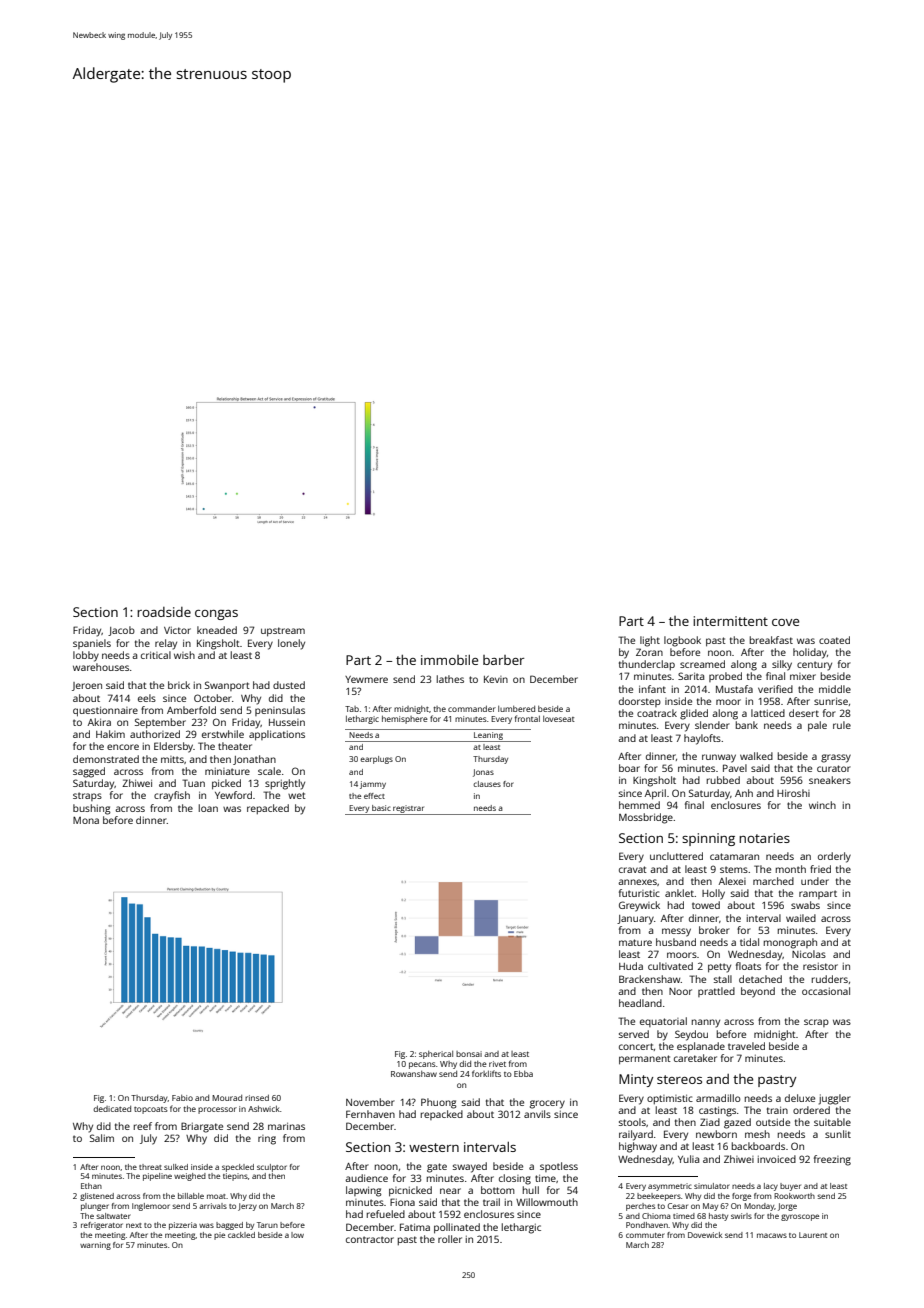 The image size is (924, 1308). I want to click on roller, so click(450, 1239).
